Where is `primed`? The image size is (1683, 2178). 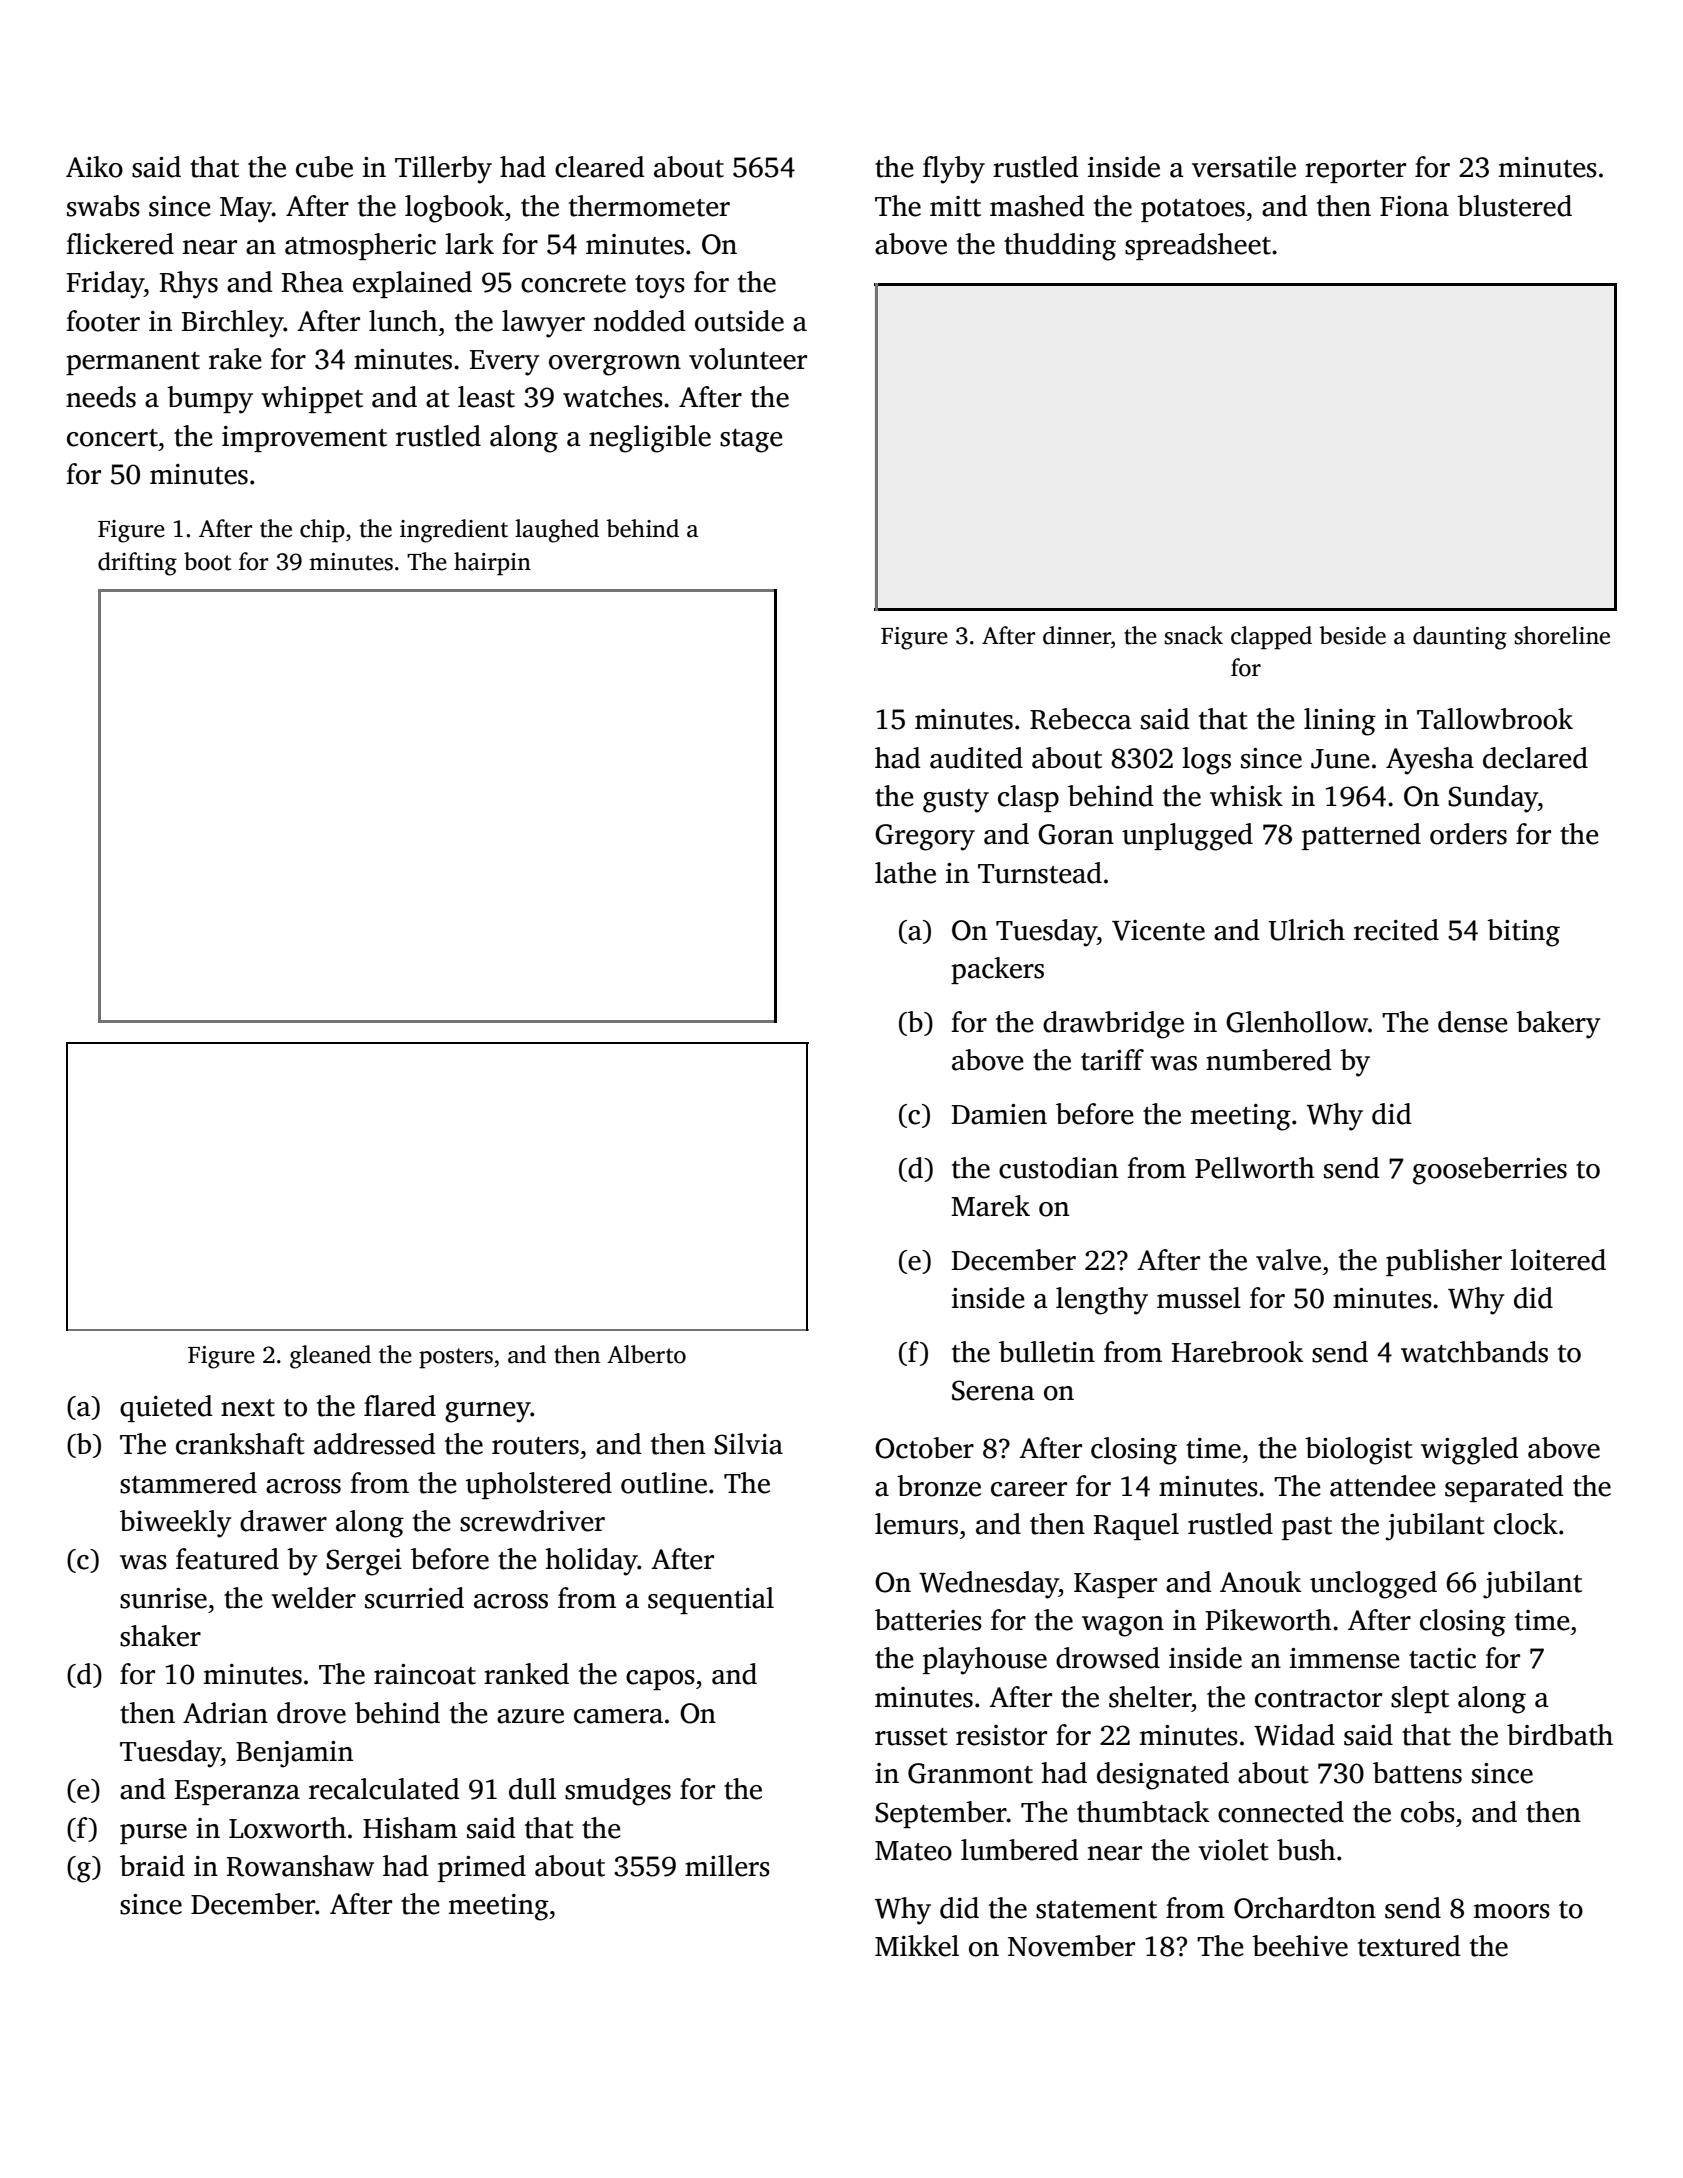
primed is located at coordinates (482, 1868).
